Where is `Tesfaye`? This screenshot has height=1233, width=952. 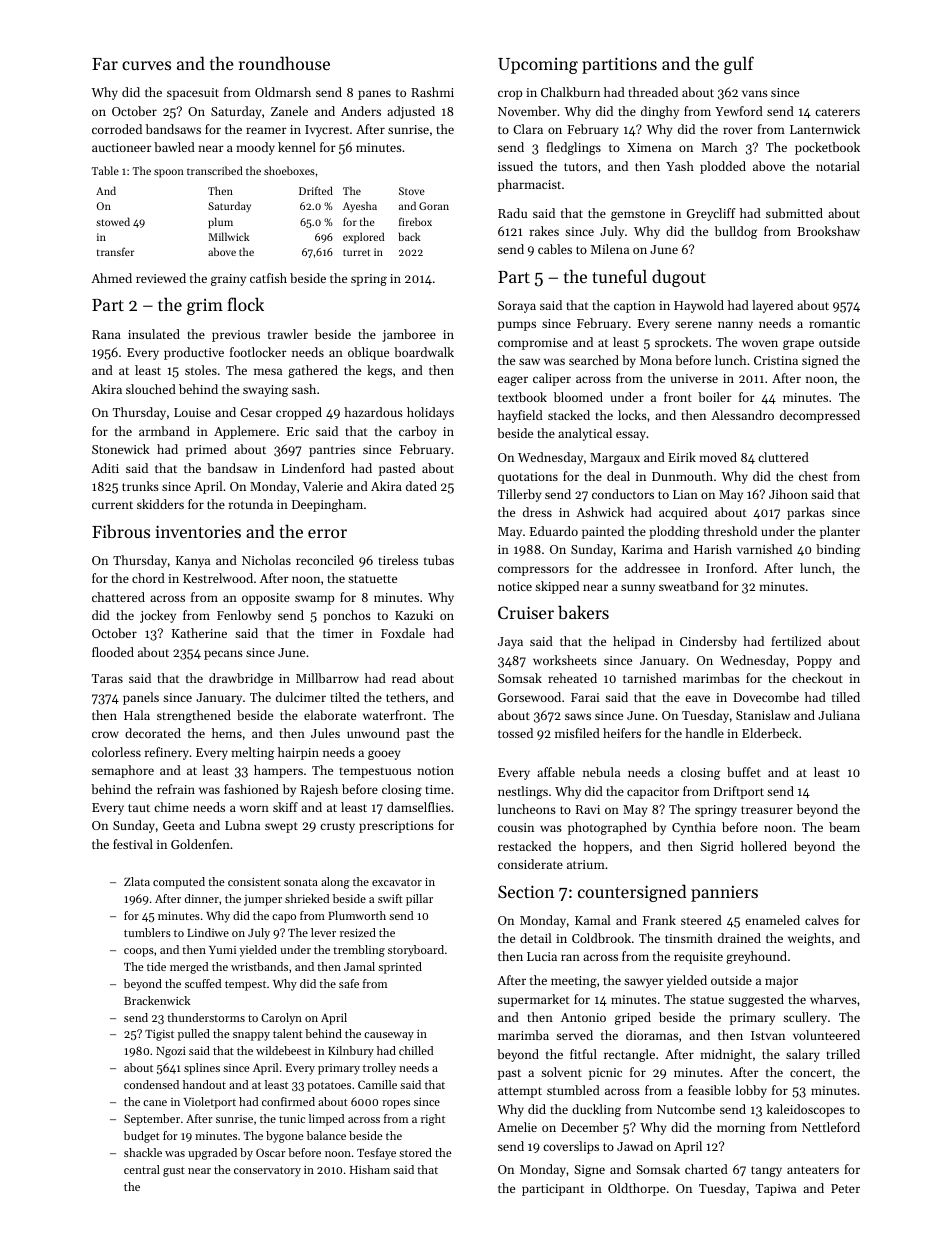
Tesfaye is located at coordinates (376, 1154).
